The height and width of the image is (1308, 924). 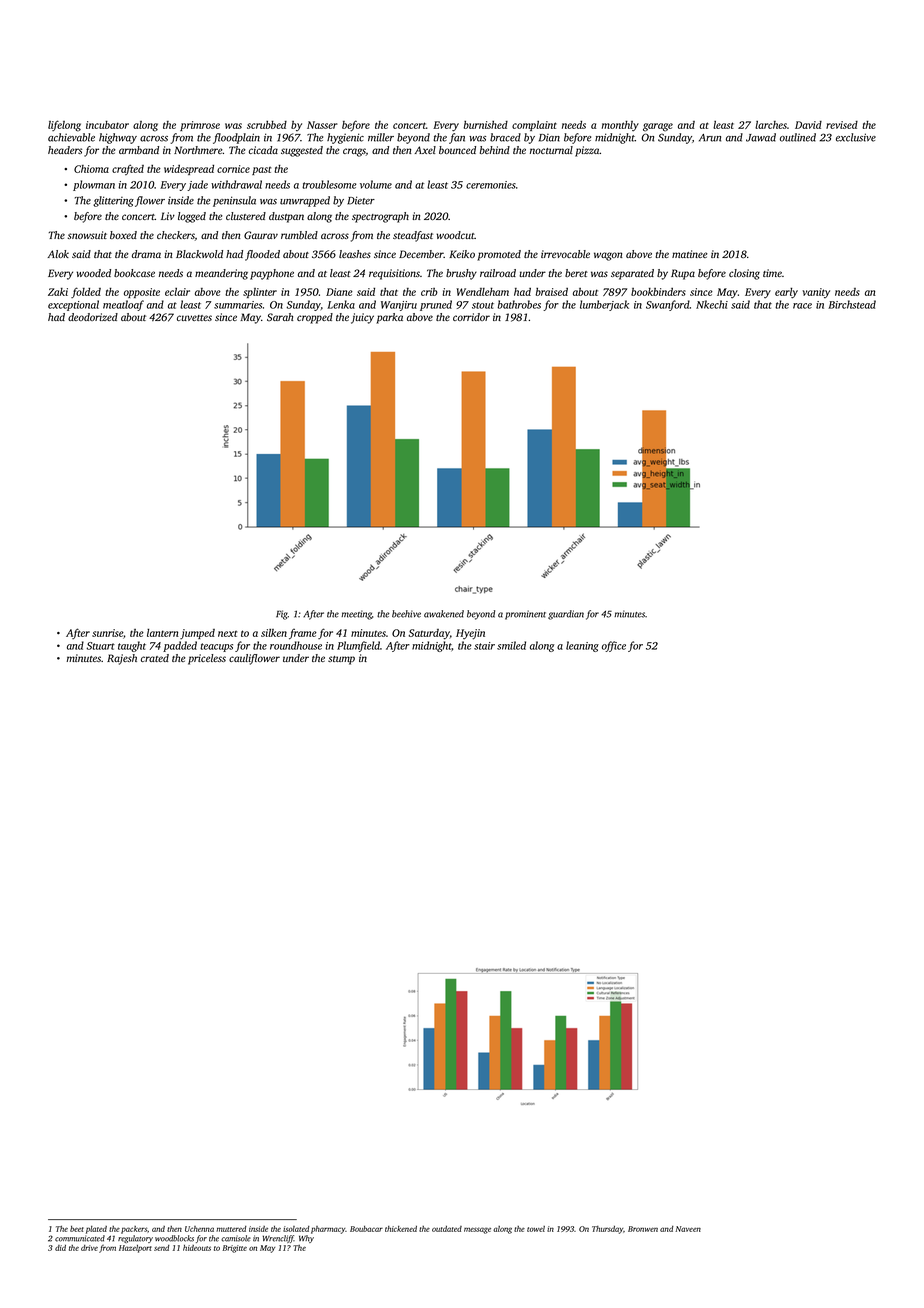 What do you see at coordinates (107, 633) in the image?
I see `sunrise` at bounding box center [107, 633].
